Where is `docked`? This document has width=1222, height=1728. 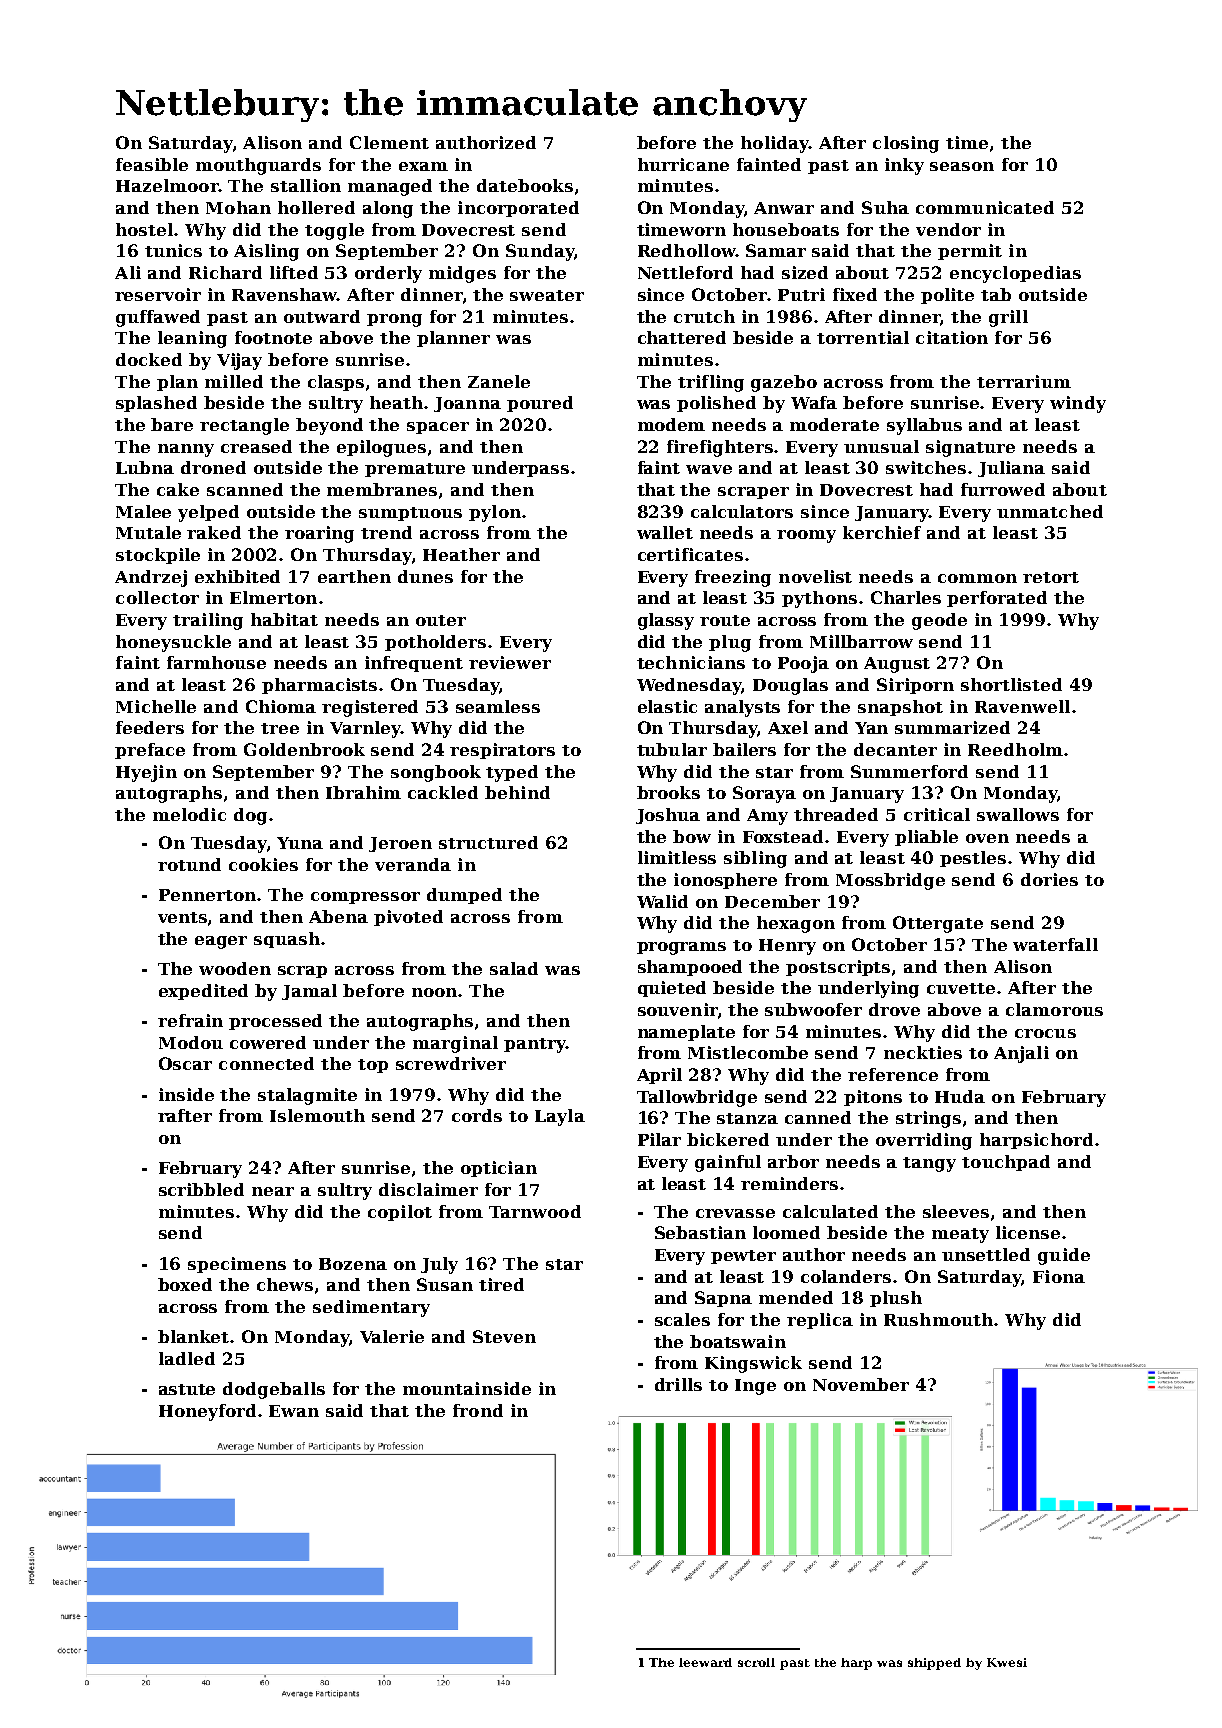
docked is located at coordinates (149, 359).
